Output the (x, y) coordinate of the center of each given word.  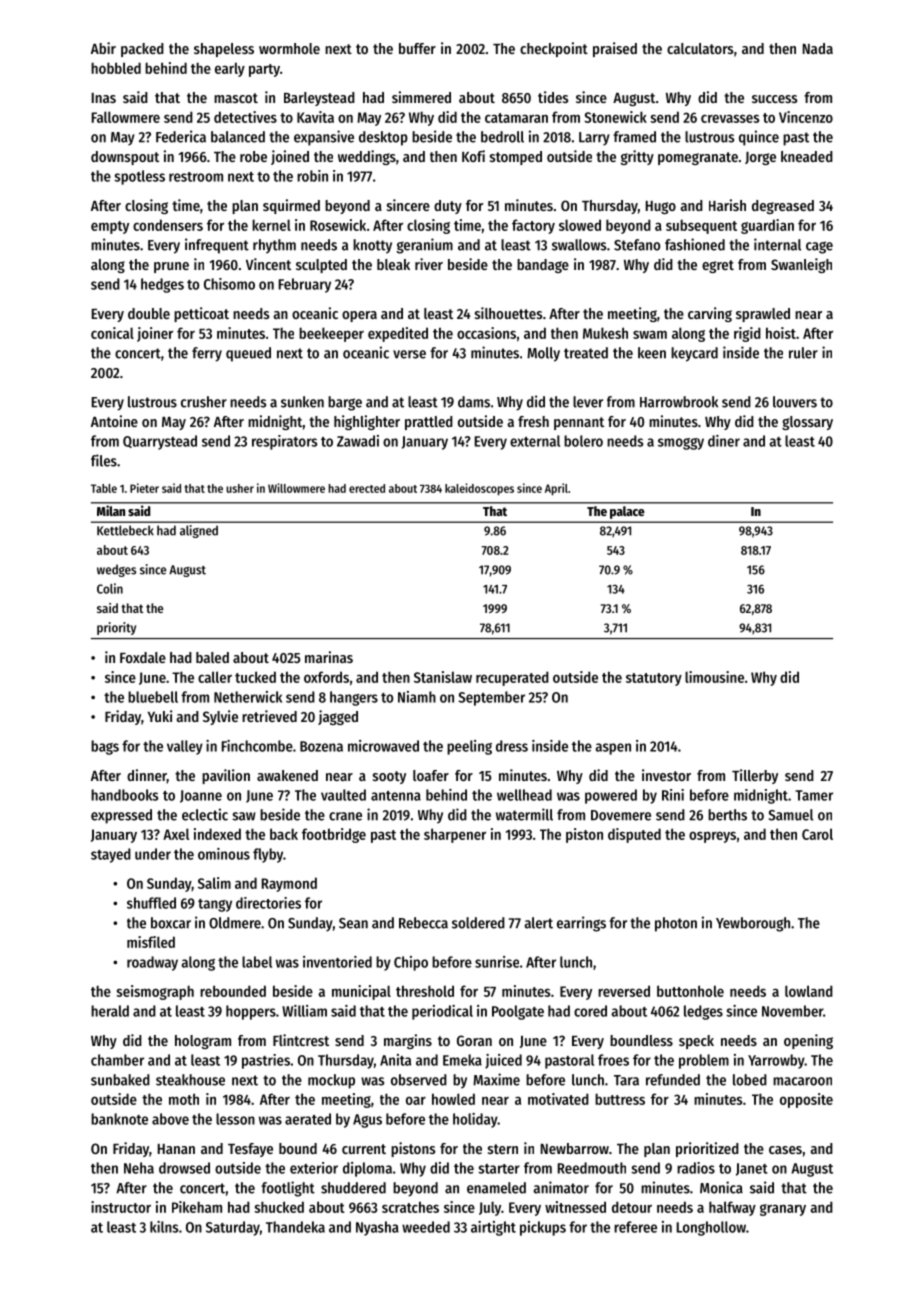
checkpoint (554, 49)
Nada (818, 48)
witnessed (575, 1207)
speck (696, 1042)
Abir (103, 48)
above (170, 1119)
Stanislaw (443, 677)
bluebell (153, 697)
